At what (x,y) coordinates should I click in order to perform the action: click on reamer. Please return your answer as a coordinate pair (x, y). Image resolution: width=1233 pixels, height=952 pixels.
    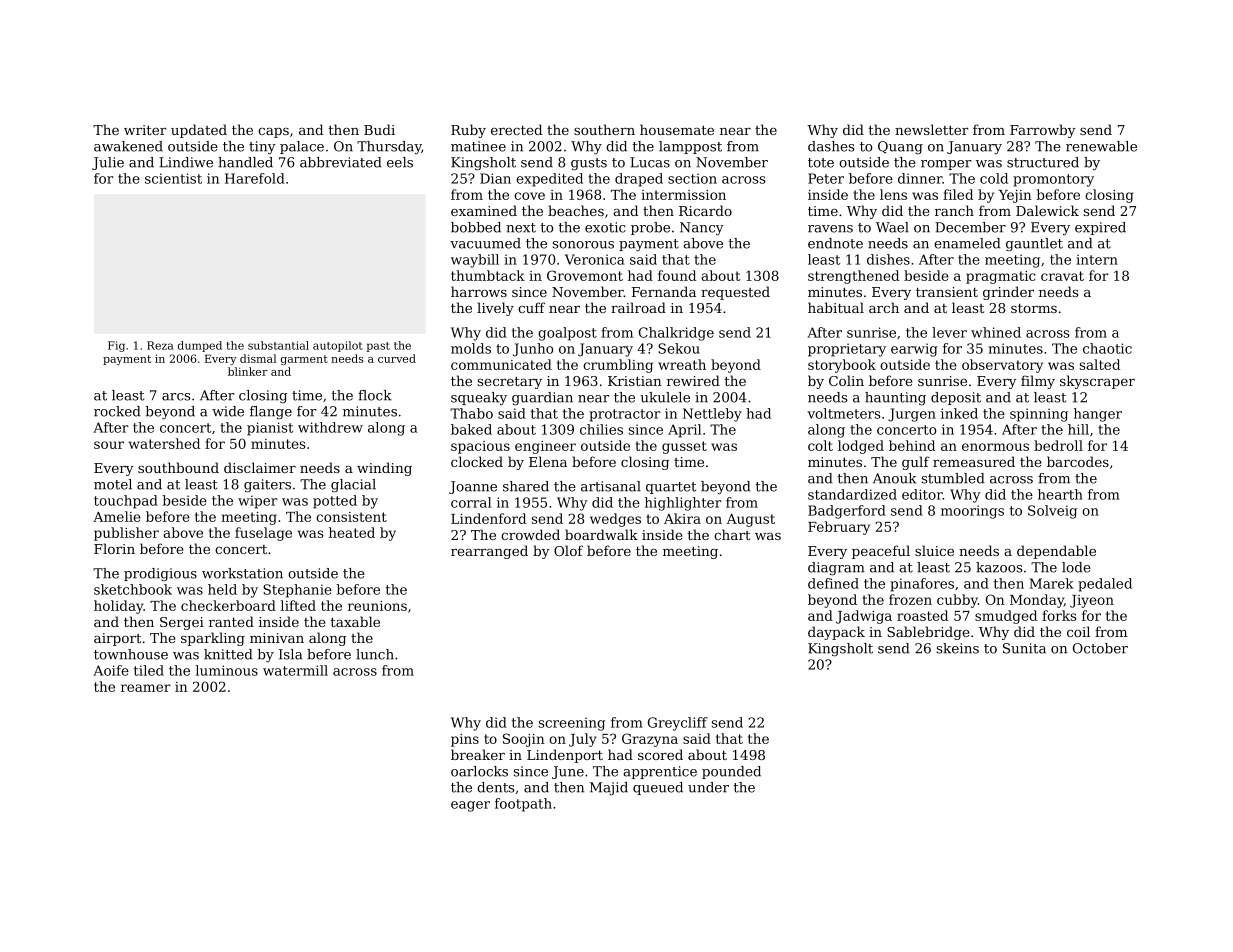
    Looking at the image, I should click on (146, 688).
